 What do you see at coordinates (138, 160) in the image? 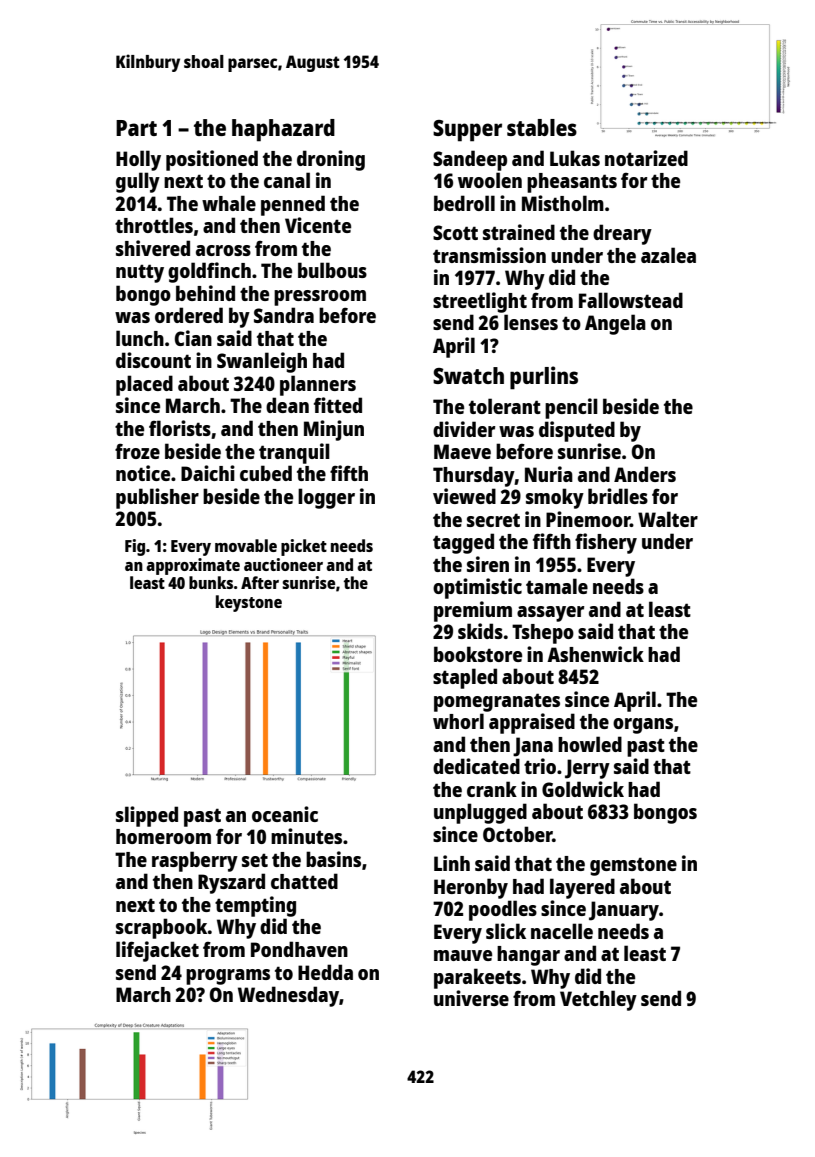
I see `Holly` at bounding box center [138, 160].
